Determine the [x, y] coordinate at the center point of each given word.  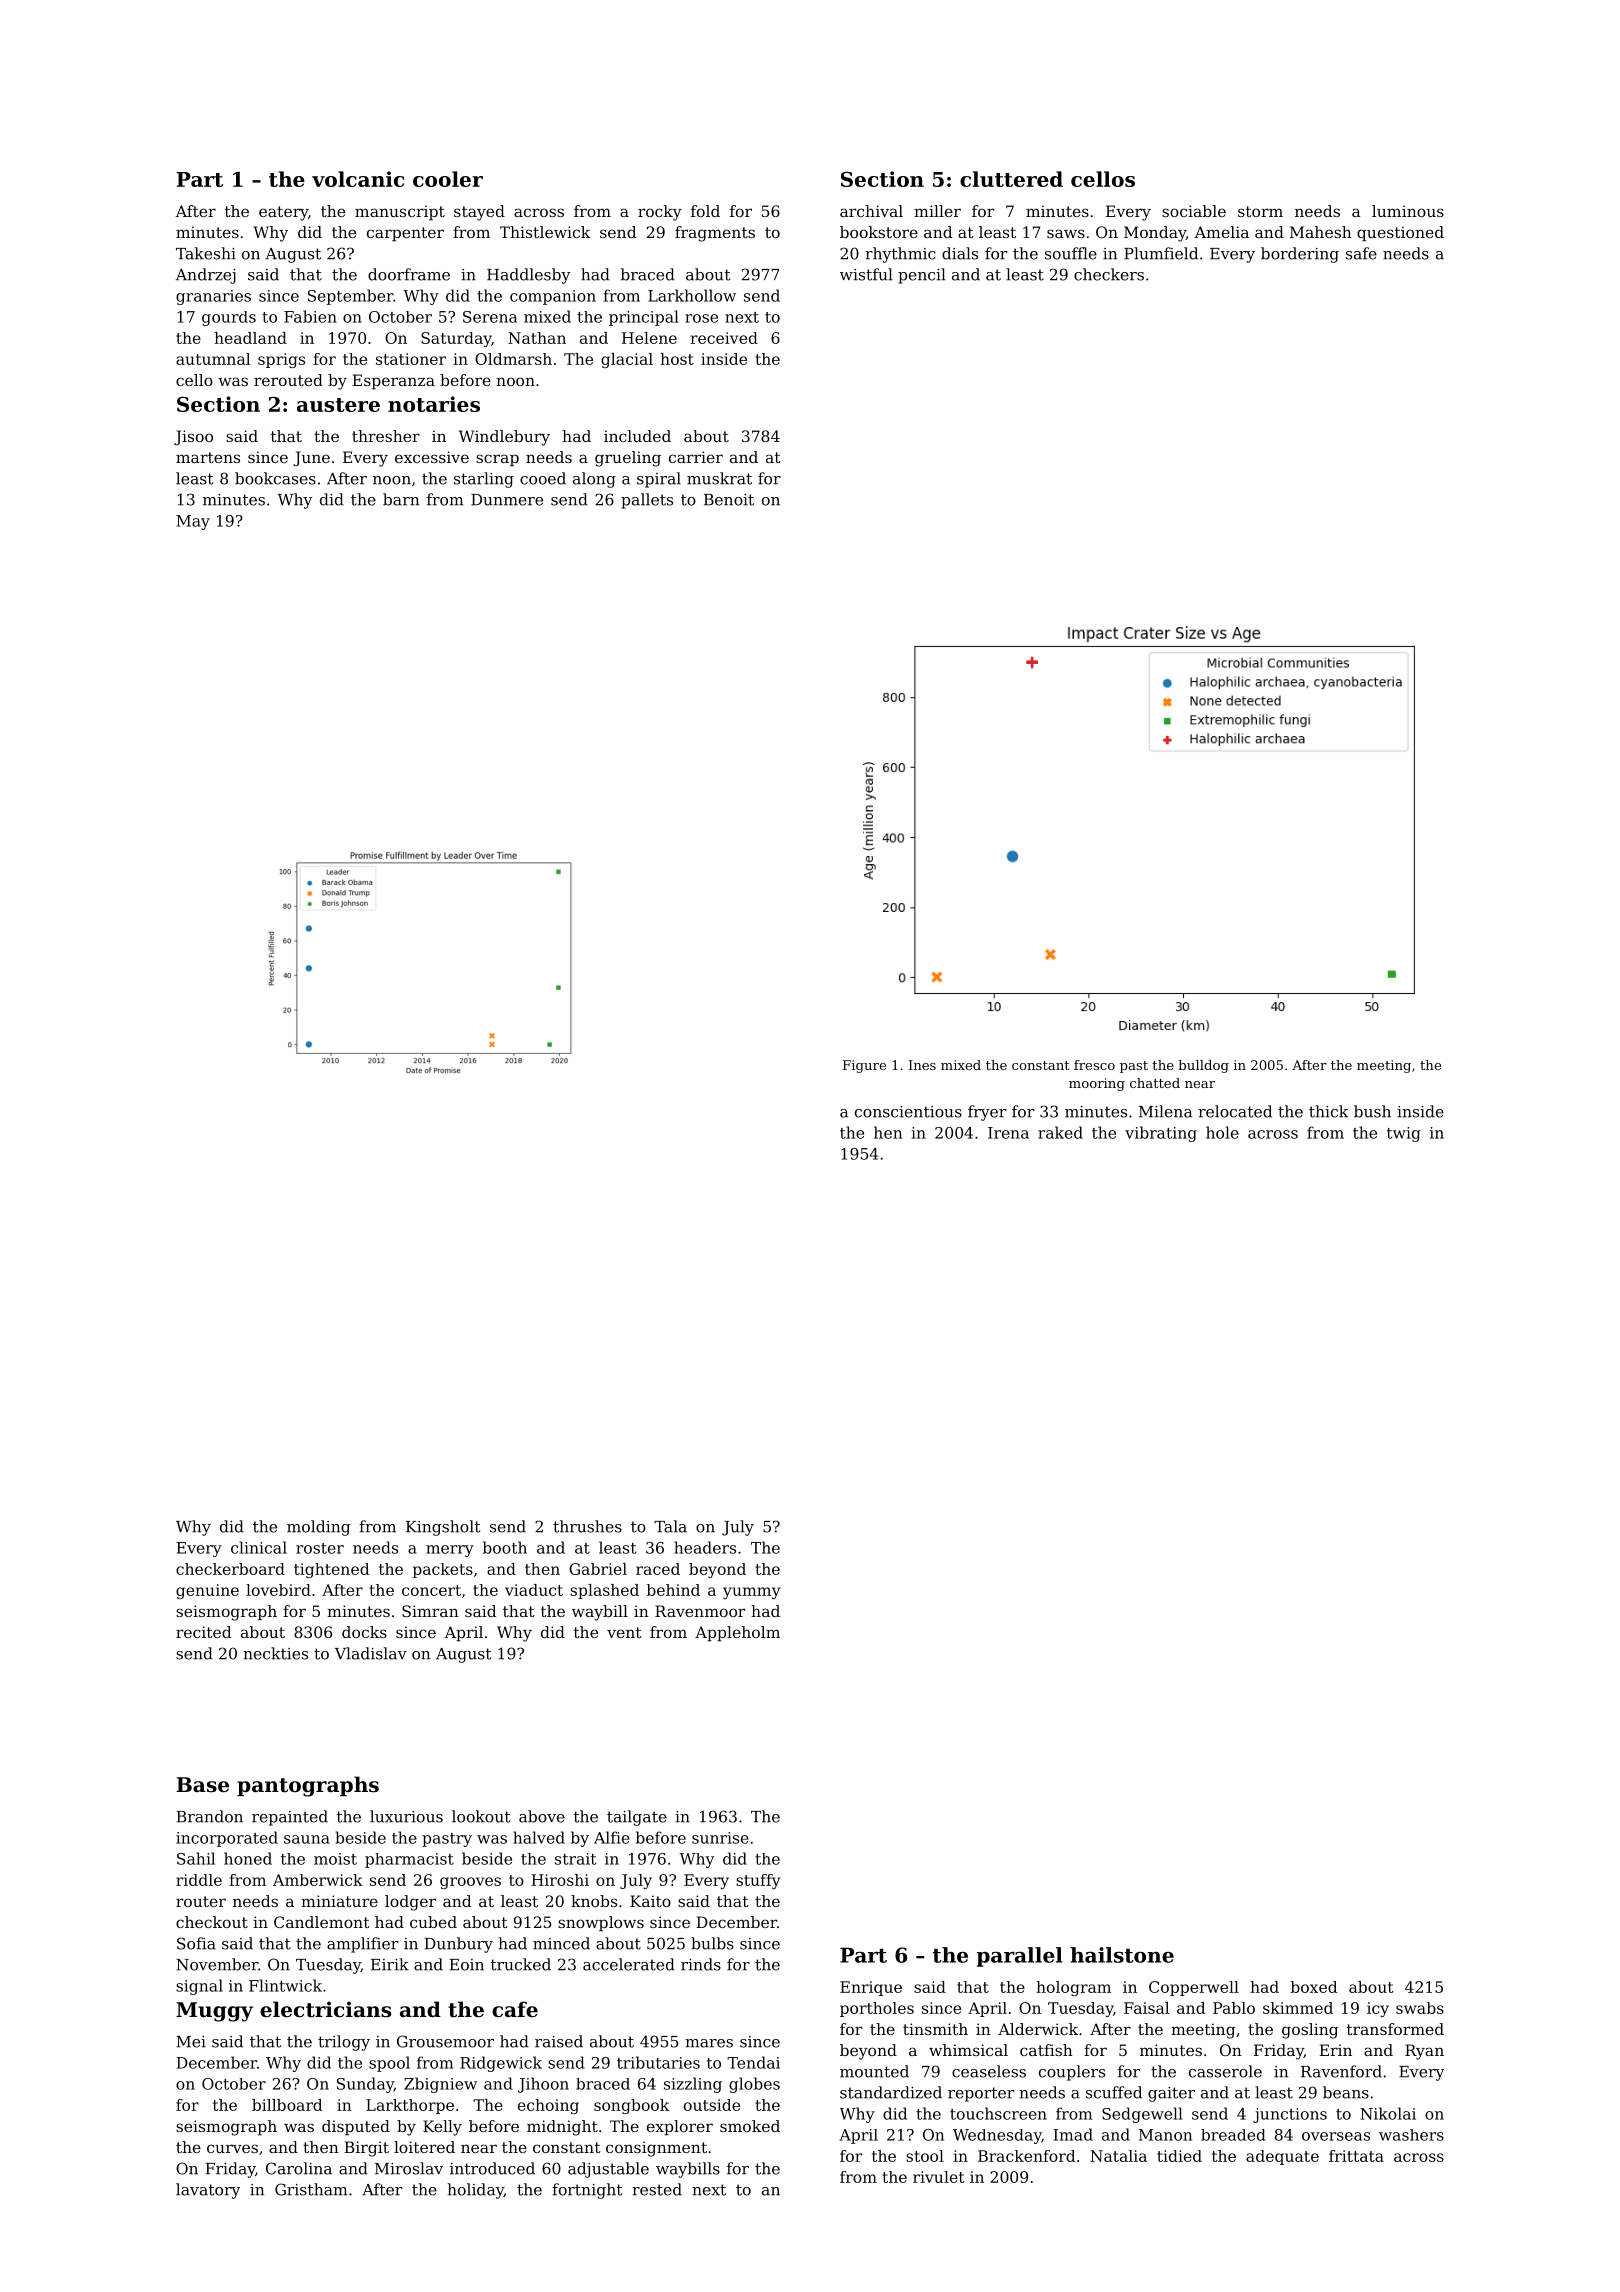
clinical [259, 1547]
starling [484, 480]
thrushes [587, 1526]
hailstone [1122, 1955]
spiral [659, 480]
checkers [1109, 274]
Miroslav [409, 2168]
